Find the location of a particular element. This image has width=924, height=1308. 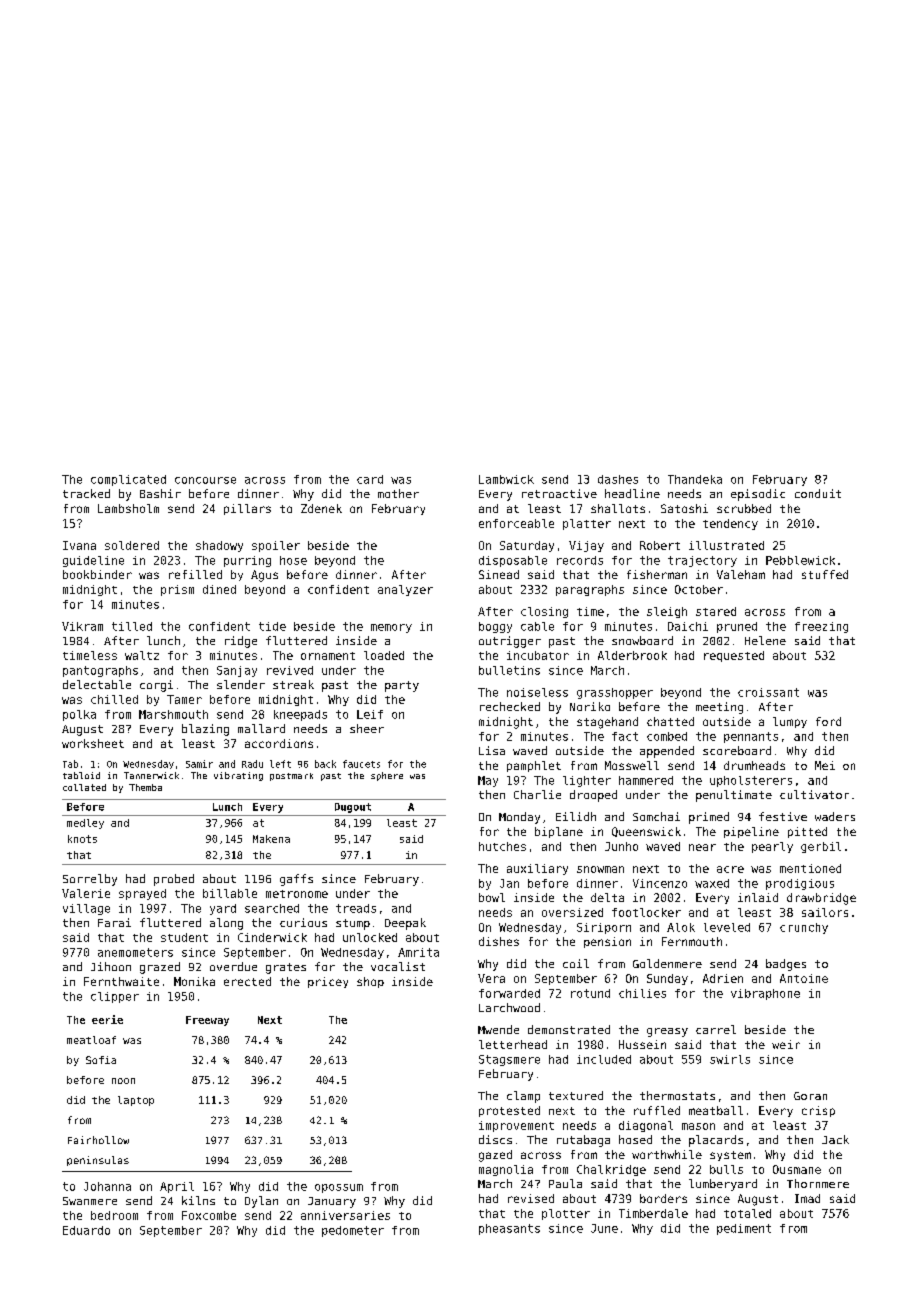

Makena is located at coordinates (271, 839).
